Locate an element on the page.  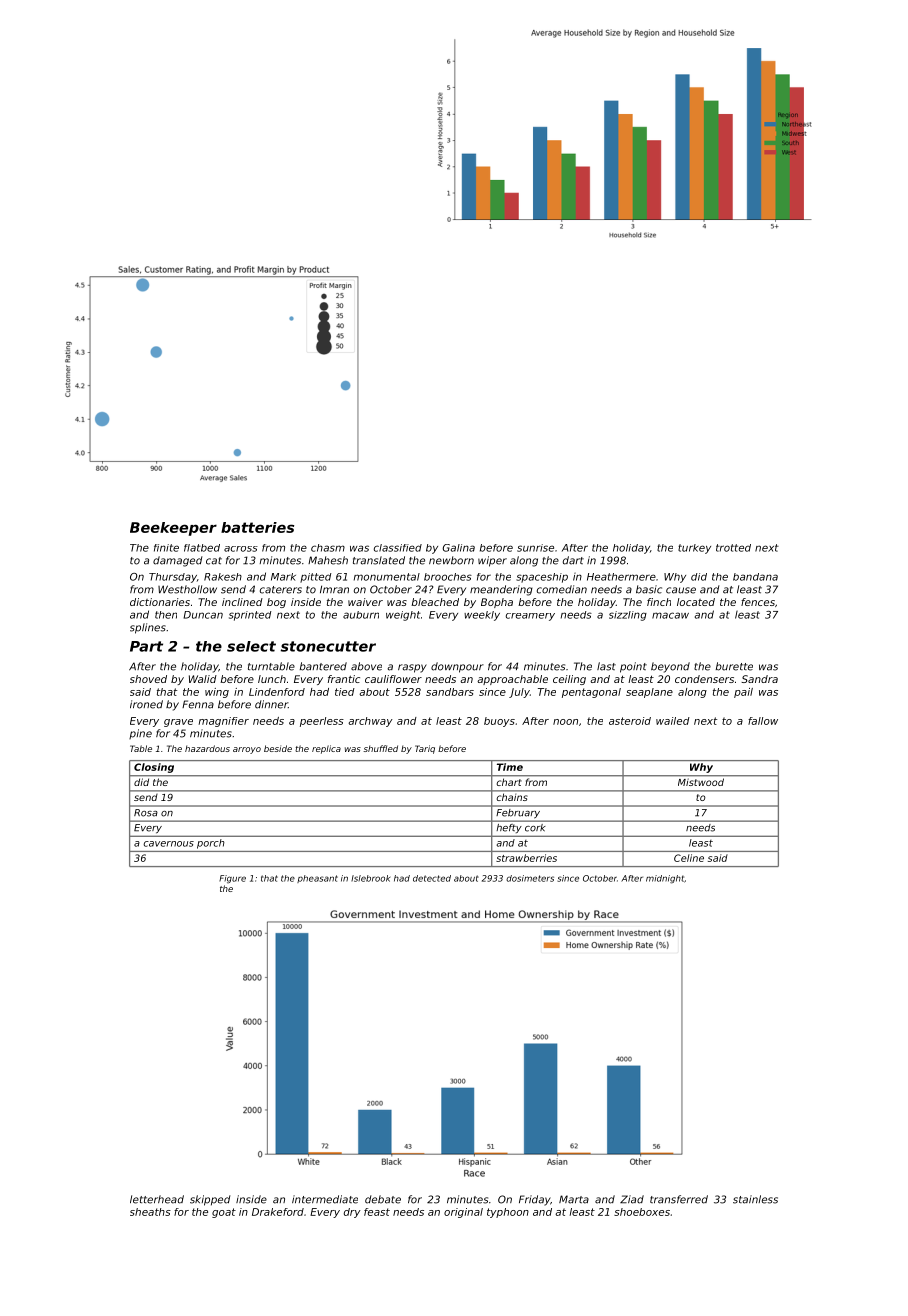
classified is located at coordinates (398, 548).
